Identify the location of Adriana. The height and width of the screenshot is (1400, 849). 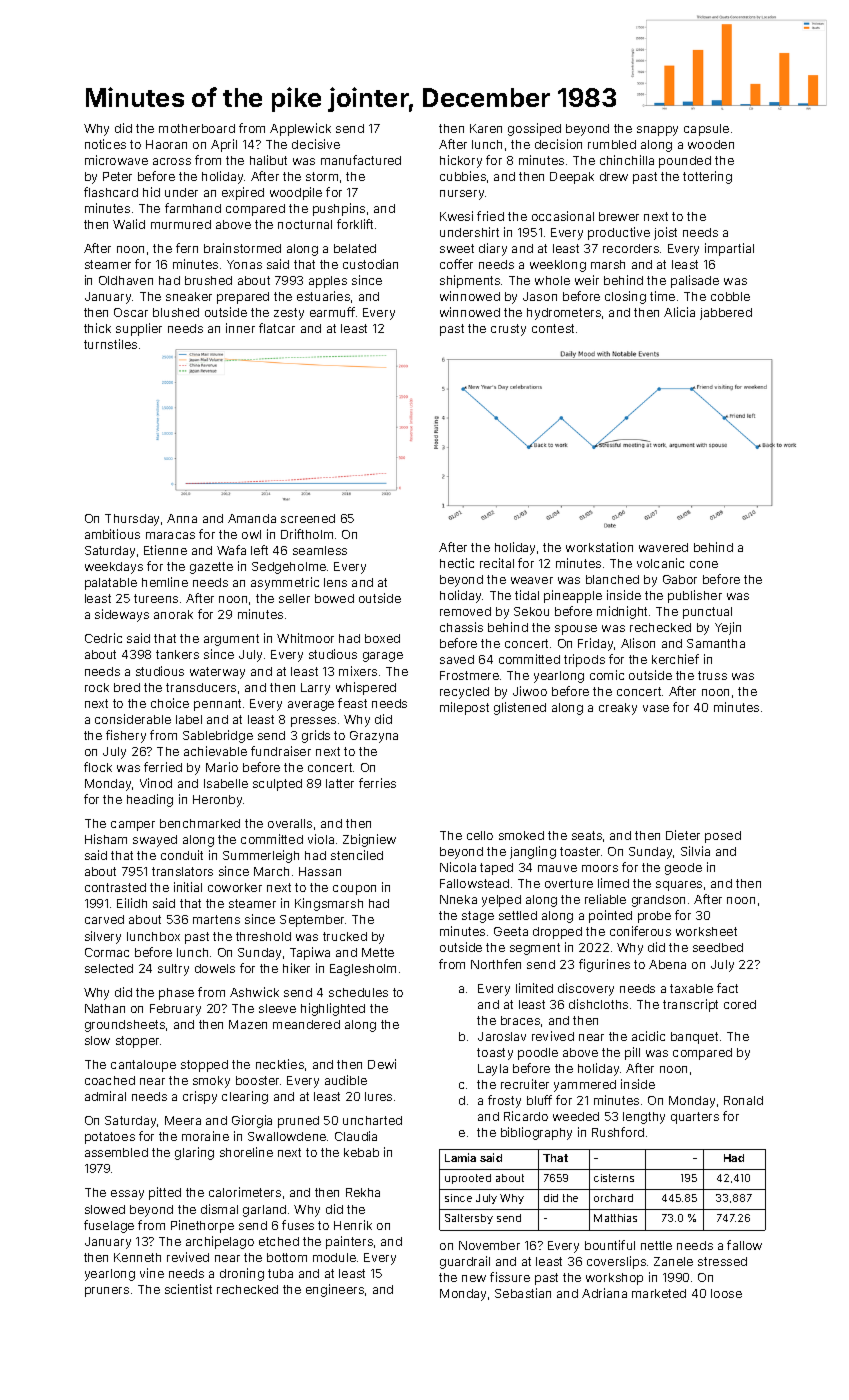
(604, 1293).
